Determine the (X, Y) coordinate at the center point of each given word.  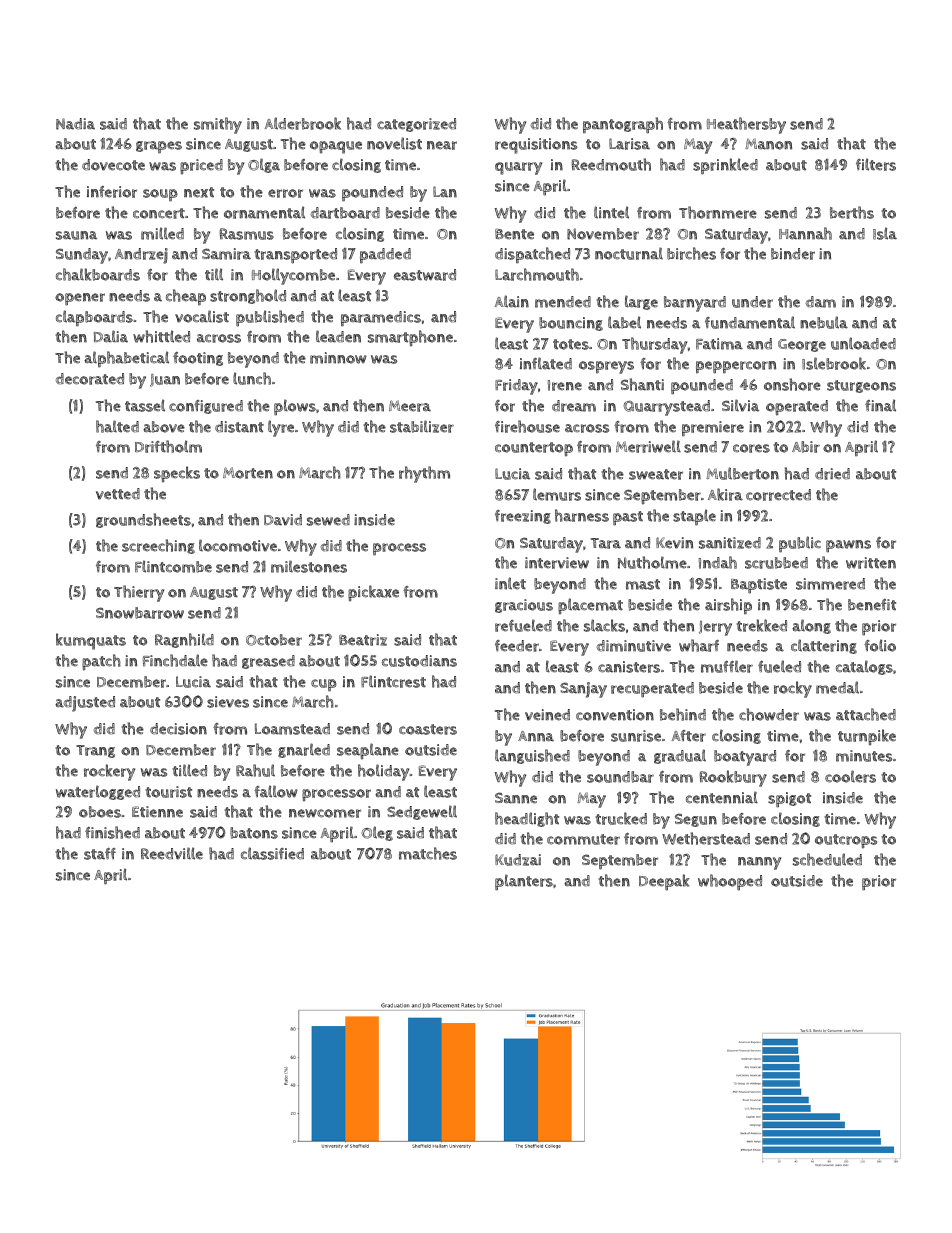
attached (866, 714)
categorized (416, 125)
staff (100, 854)
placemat (590, 606)
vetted (118, 494)
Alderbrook (302, 123)
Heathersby (746, 125)
